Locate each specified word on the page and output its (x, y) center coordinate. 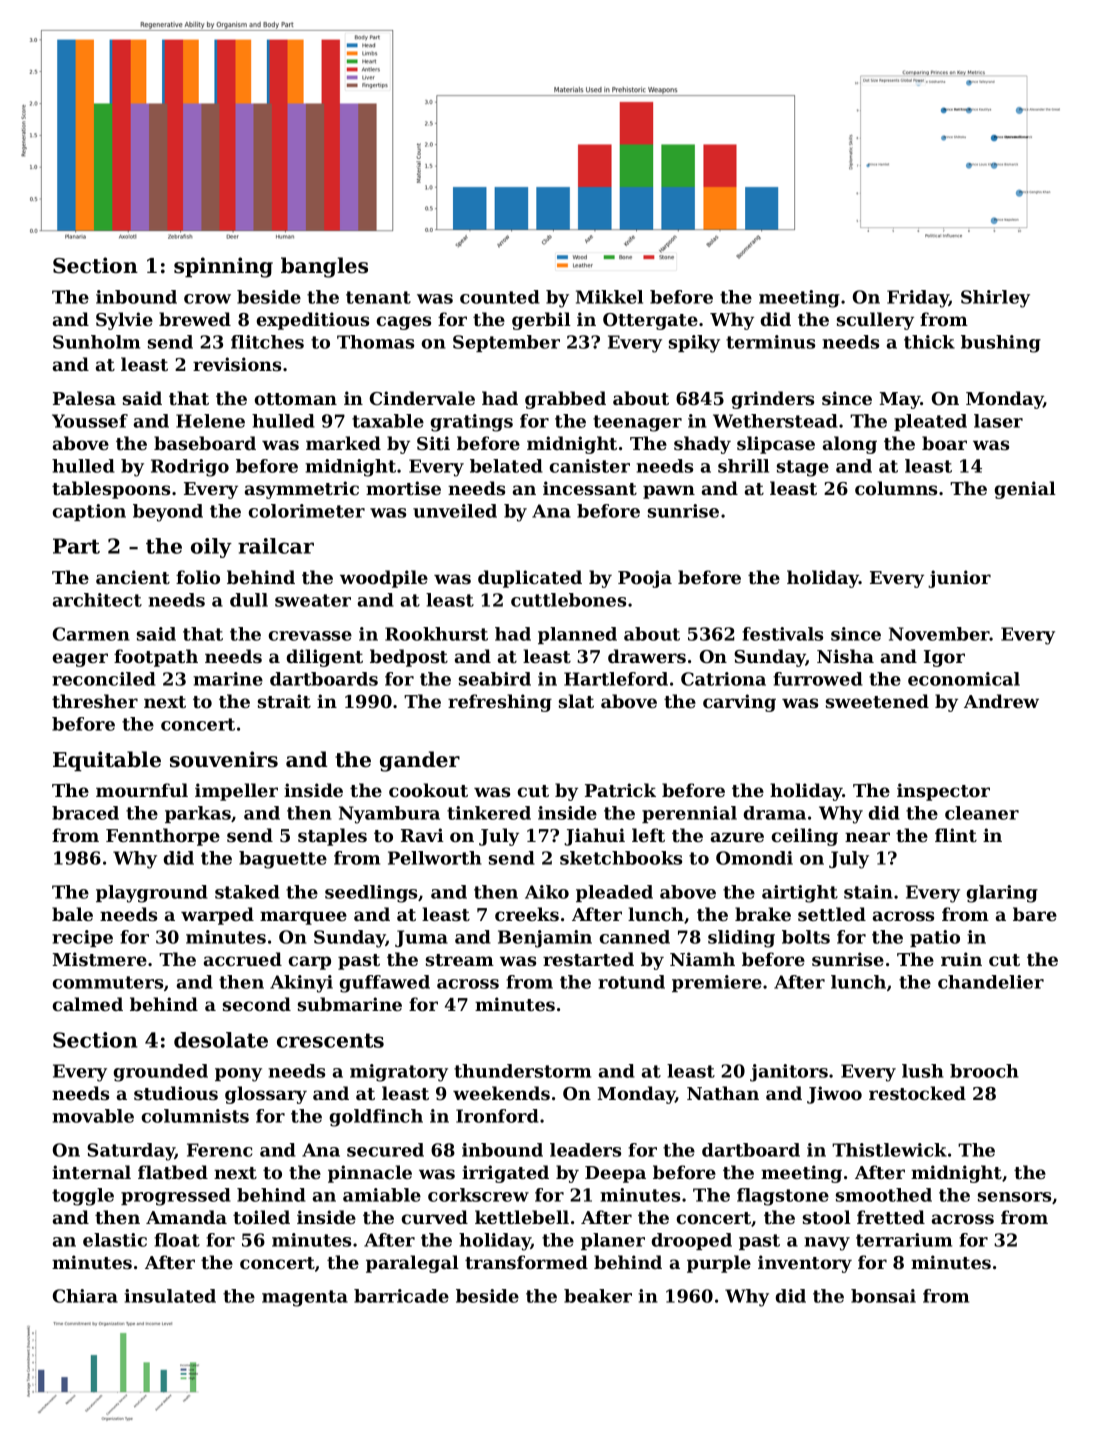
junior (959, 579)
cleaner (982, 813)
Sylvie (124, 321)
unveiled (455, 511)
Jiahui (594, 837)
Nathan (723, 1093)
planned (577, 635)
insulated (170, 1296)
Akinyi (301, 984)
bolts (806, 937)
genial (1025, 490)
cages (403, 323)
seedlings (371, 894)
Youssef (90, 421)
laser (998, 421)
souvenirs (224, 759)
